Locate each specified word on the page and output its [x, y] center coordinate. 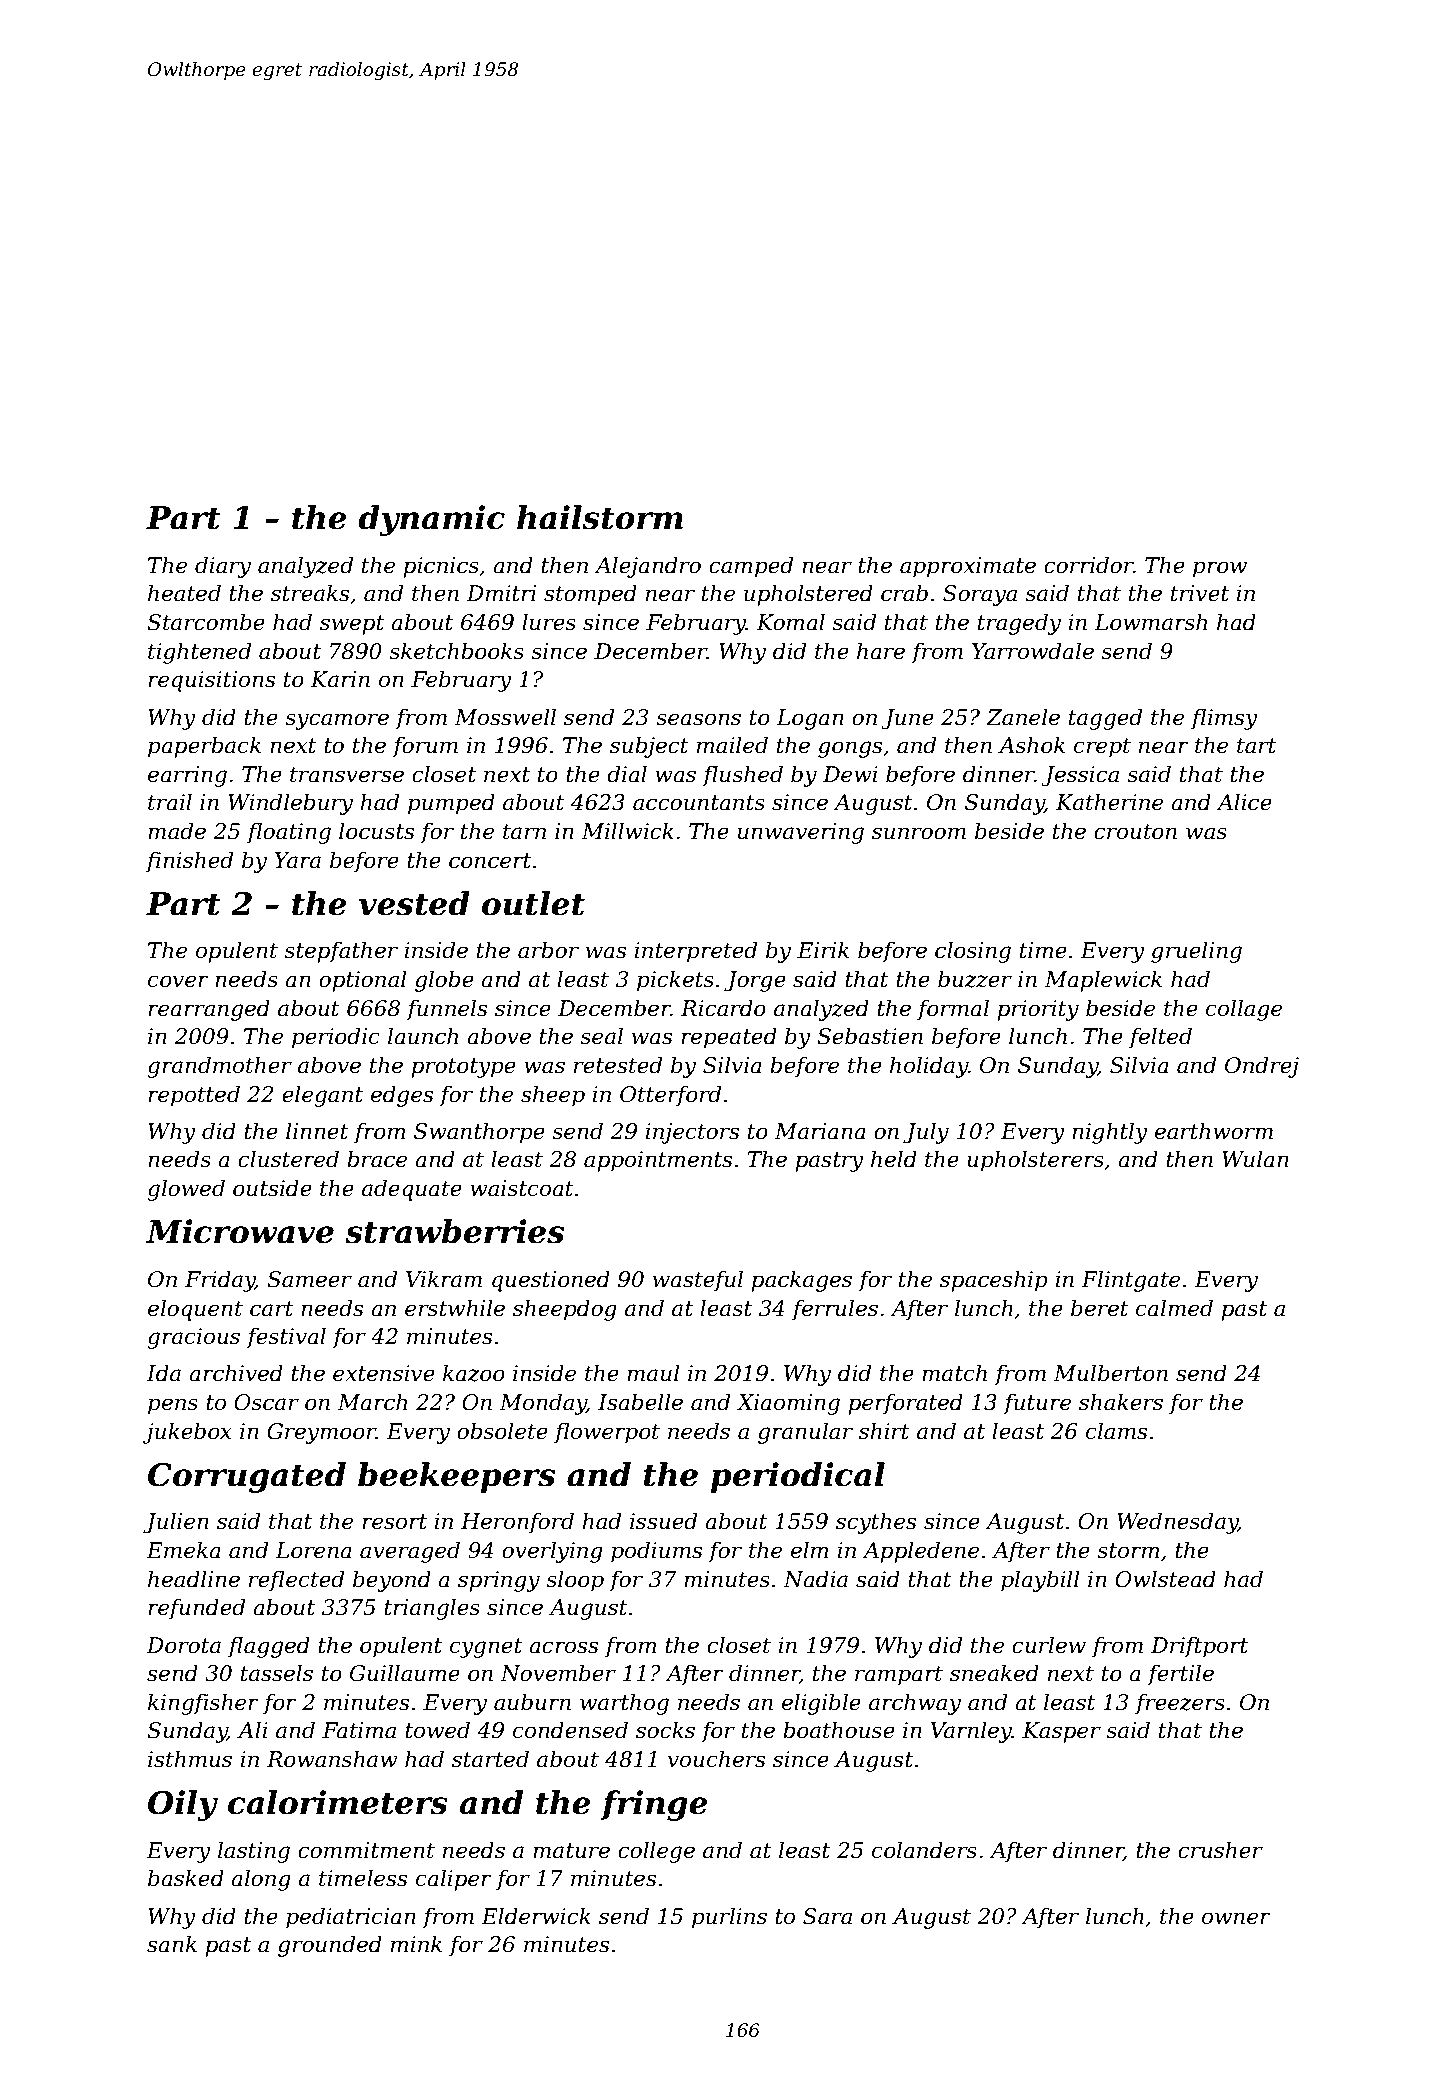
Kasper [1061, 1732]
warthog [624, 1704]
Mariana [820, 1131]
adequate [412, 1190]
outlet [533, 903]
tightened [199, 653]
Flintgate [1130, 1281]
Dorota [183, 1645]
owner [1236, 1918]
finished [189, 862]
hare [881, 651]
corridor [1089, 565]
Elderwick [536, 1916]
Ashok [1031, 745]
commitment [366, 1850]
